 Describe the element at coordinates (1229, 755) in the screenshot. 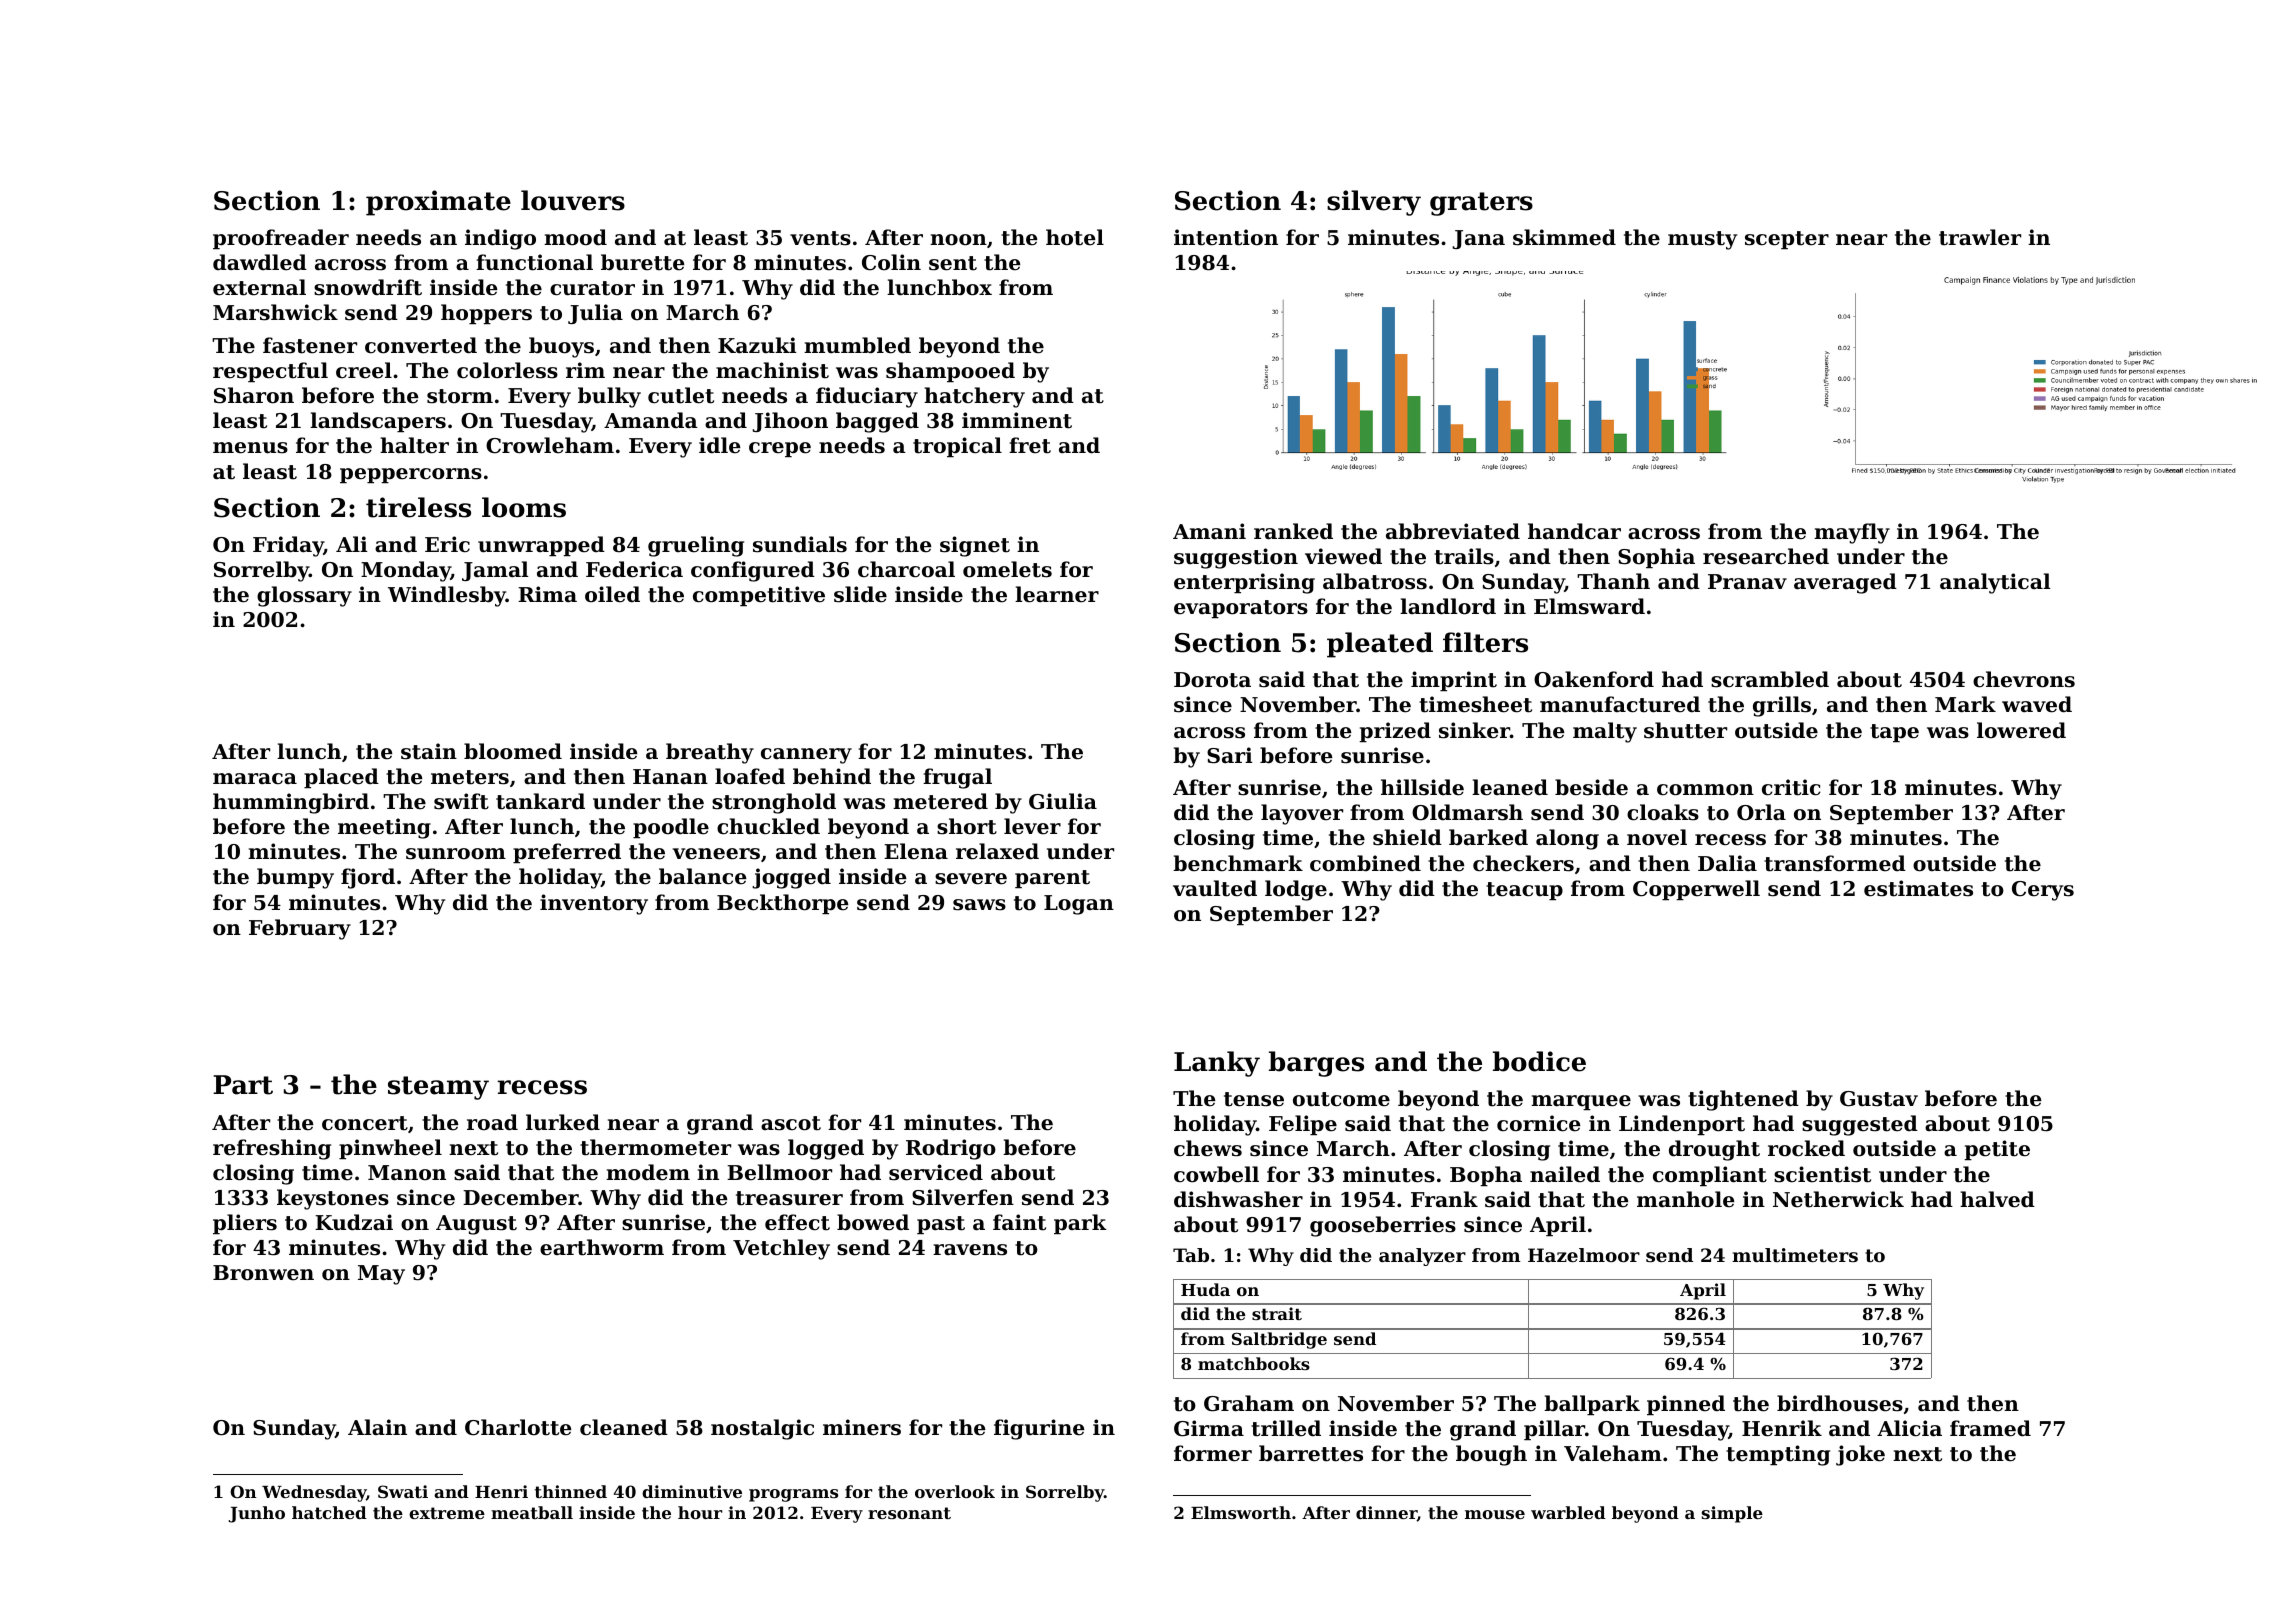

I see `Sari` at that location.
